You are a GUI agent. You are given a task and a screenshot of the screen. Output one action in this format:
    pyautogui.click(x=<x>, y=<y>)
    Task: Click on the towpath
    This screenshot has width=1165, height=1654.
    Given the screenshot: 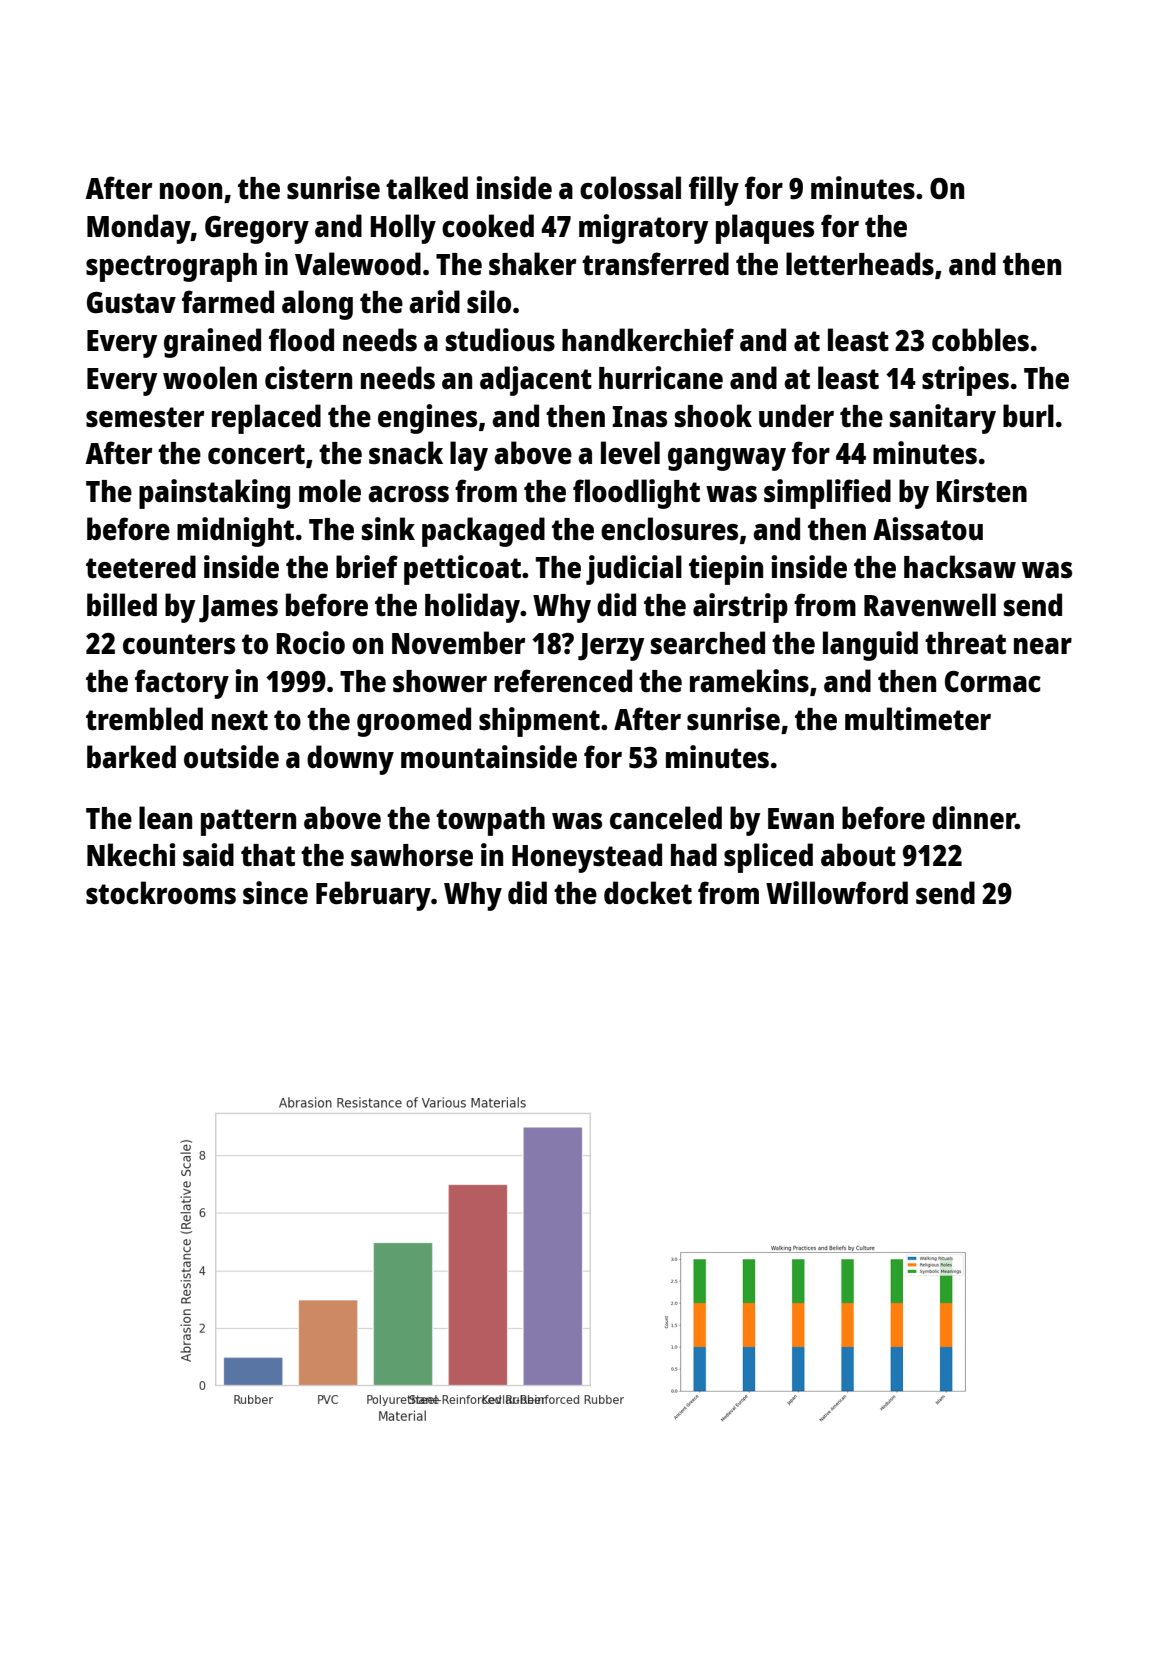 What is the action you would take?
    pyautogui.click(x=490, y=821)
